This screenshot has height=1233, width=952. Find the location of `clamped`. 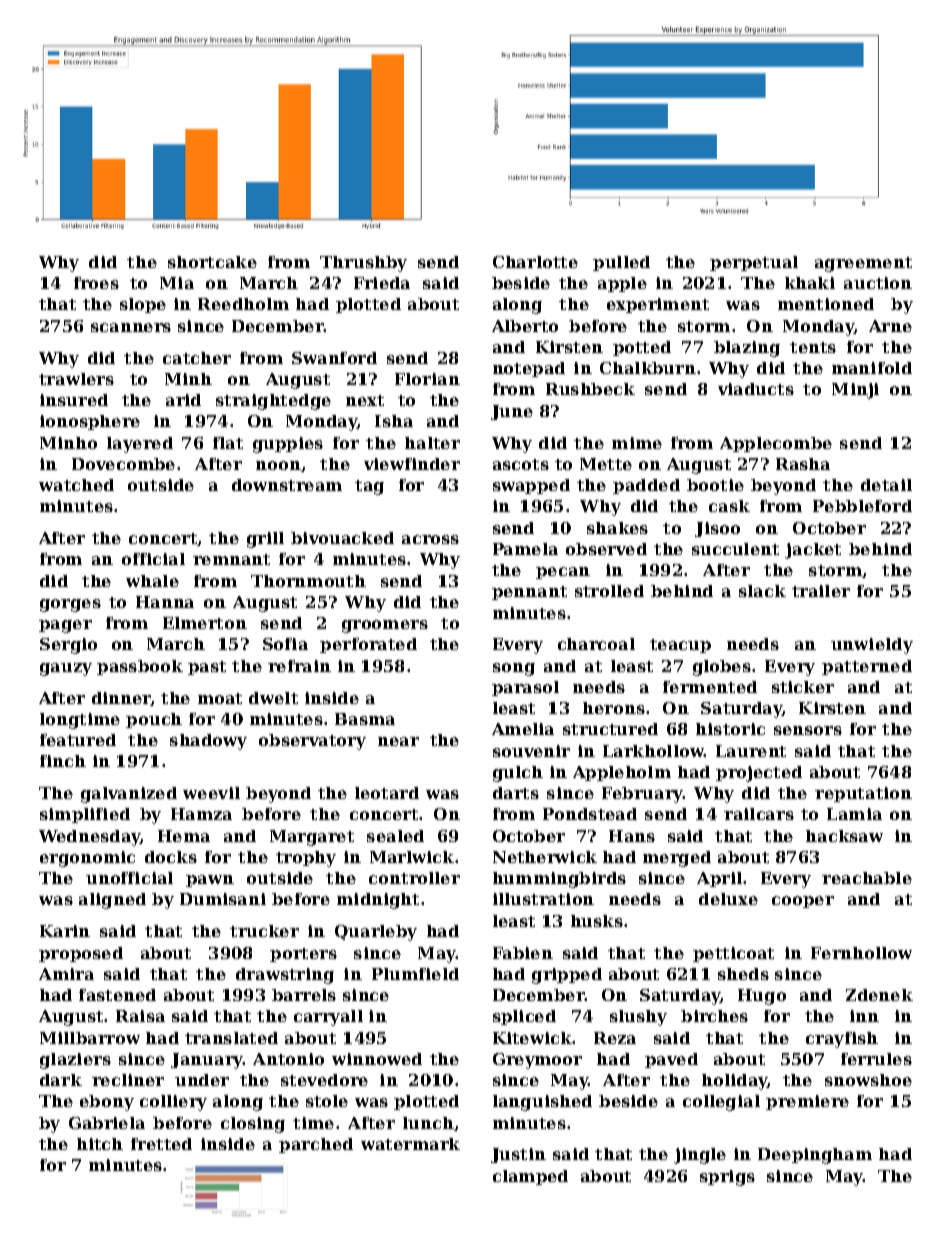

clamped is located at coordinates (530, 1177).
